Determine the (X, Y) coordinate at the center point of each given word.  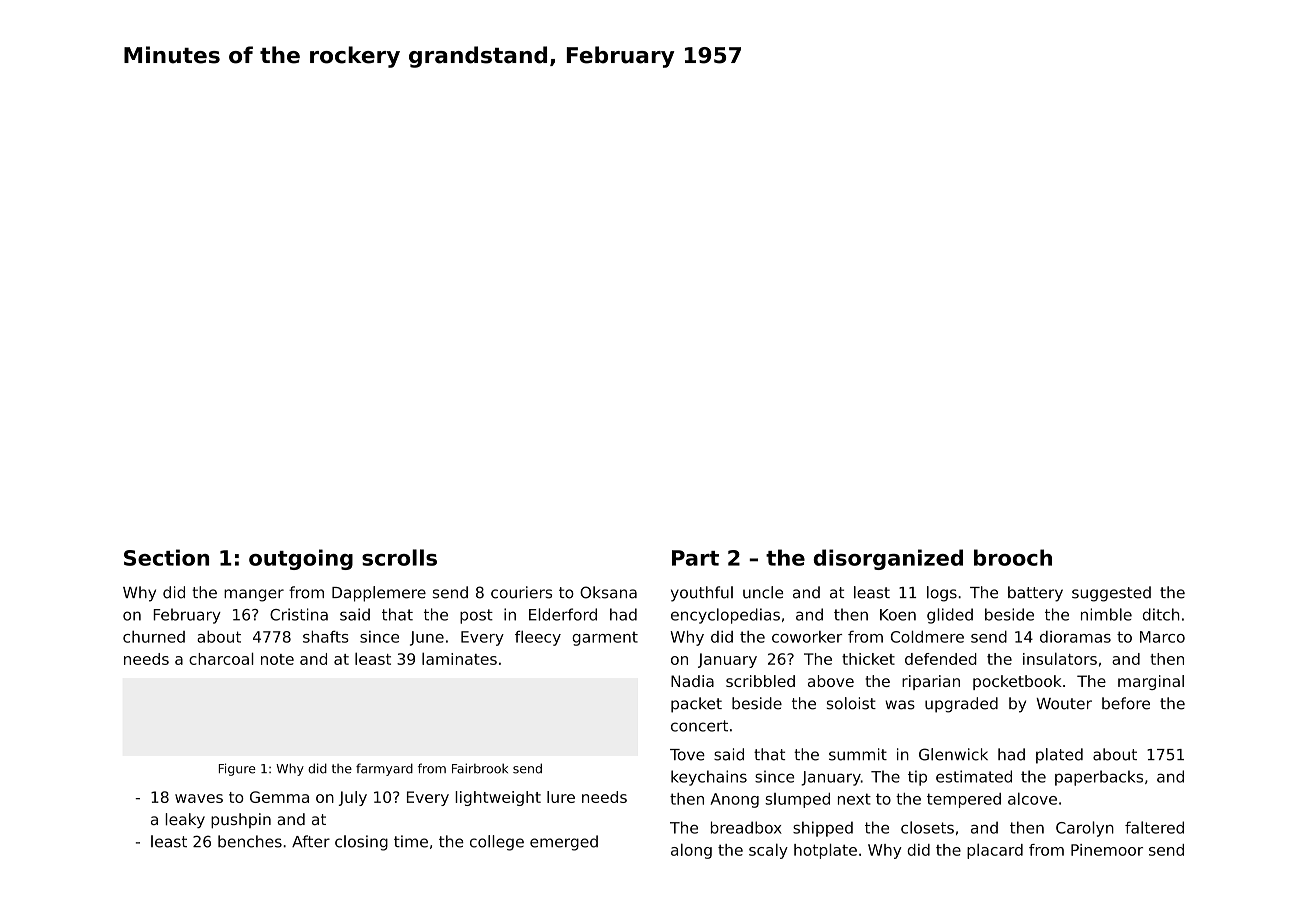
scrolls (399, 557)
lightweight (498, 798)
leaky (185, 821)
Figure (237, 769)
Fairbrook (480, 768)
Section (166, 557)
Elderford (563, 614)
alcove (1032, 798)
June (427, 638)
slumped (797, 800)
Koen (898, 615)
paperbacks (1099, 778)
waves (199, 798)
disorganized (888, 559)
